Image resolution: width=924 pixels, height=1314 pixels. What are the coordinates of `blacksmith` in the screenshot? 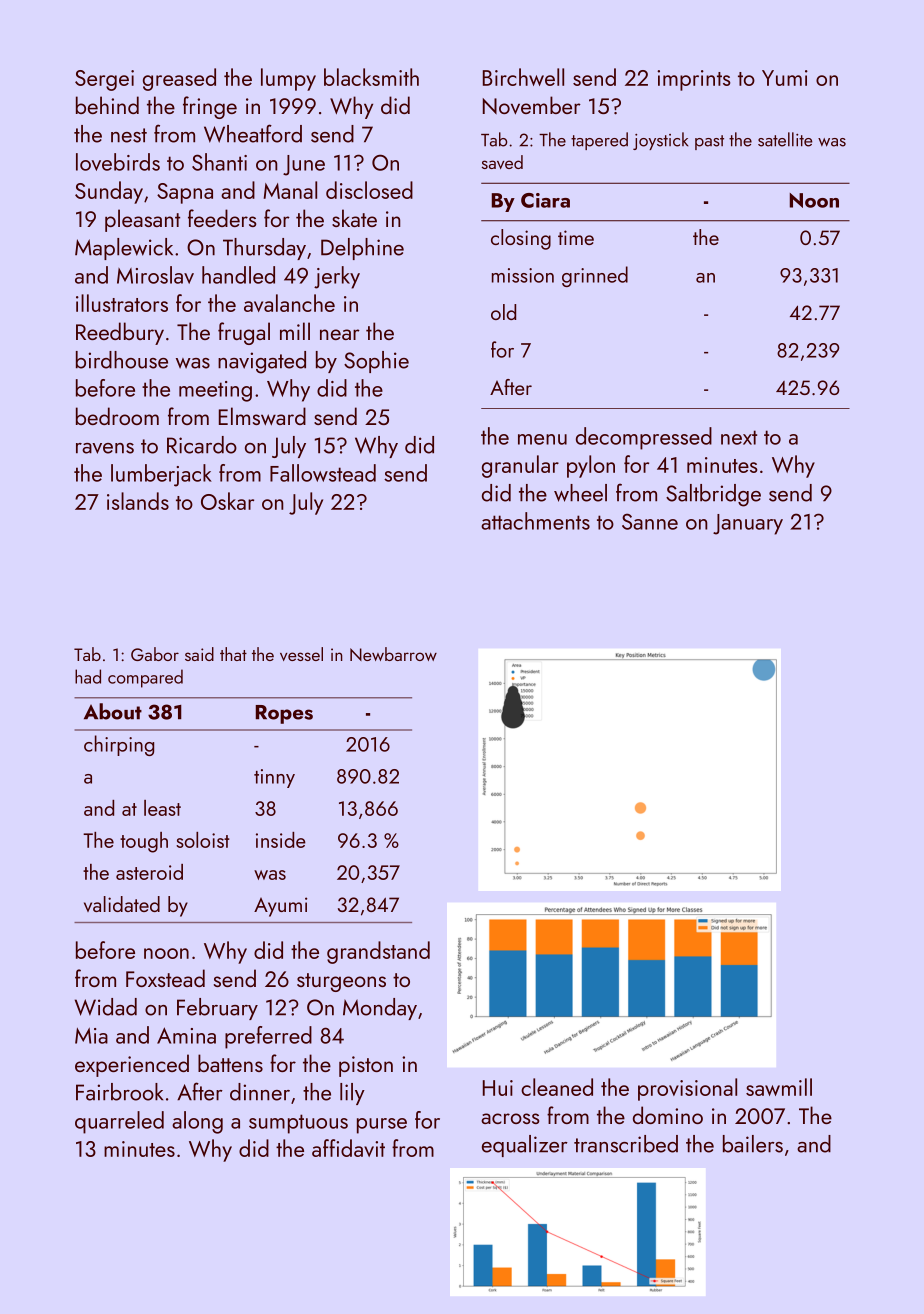 It's located at (371, 77).
